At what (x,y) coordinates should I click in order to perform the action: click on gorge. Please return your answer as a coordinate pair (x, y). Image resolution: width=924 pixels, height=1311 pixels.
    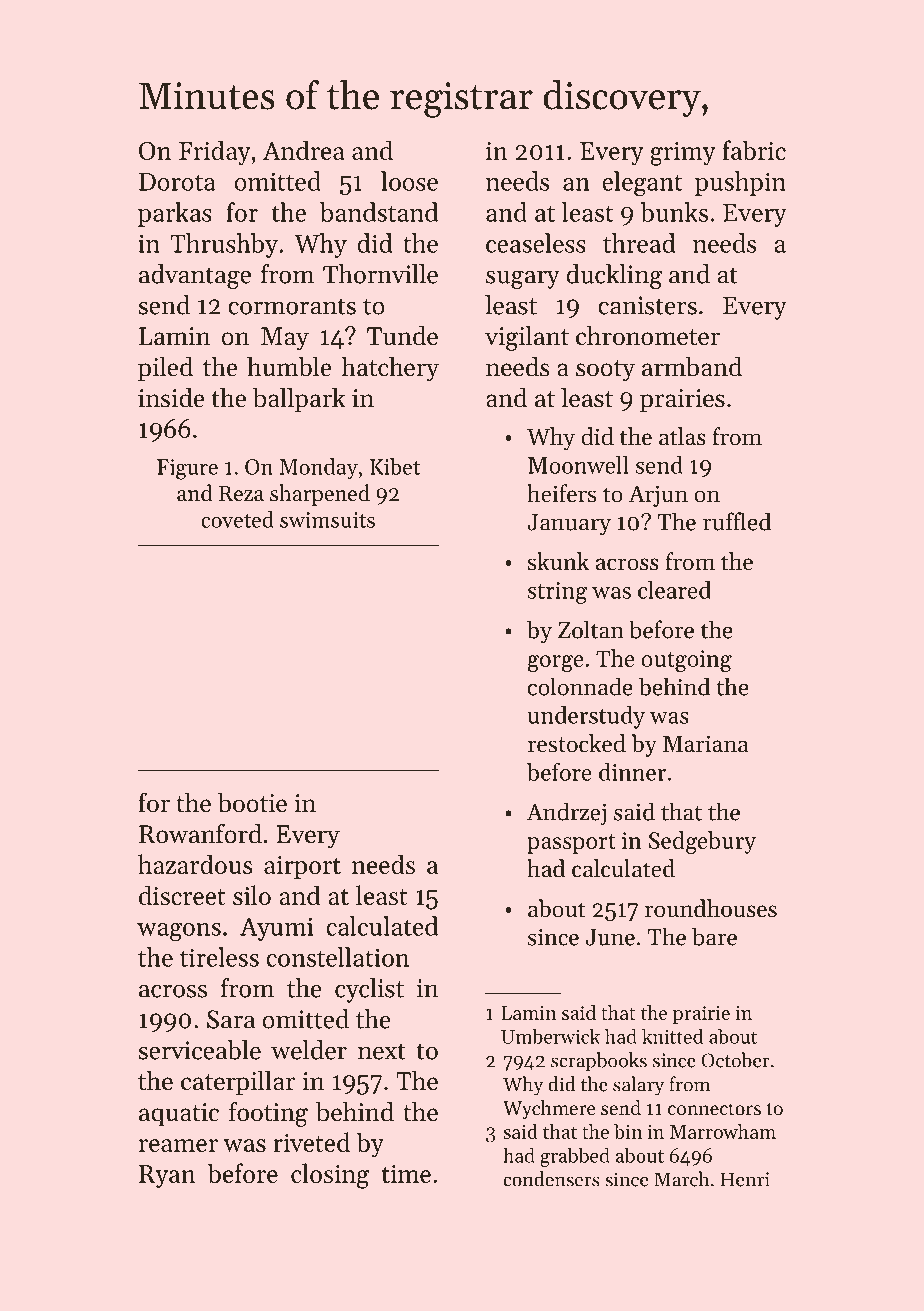
    Looking at the image, I should click on (555, 663).
